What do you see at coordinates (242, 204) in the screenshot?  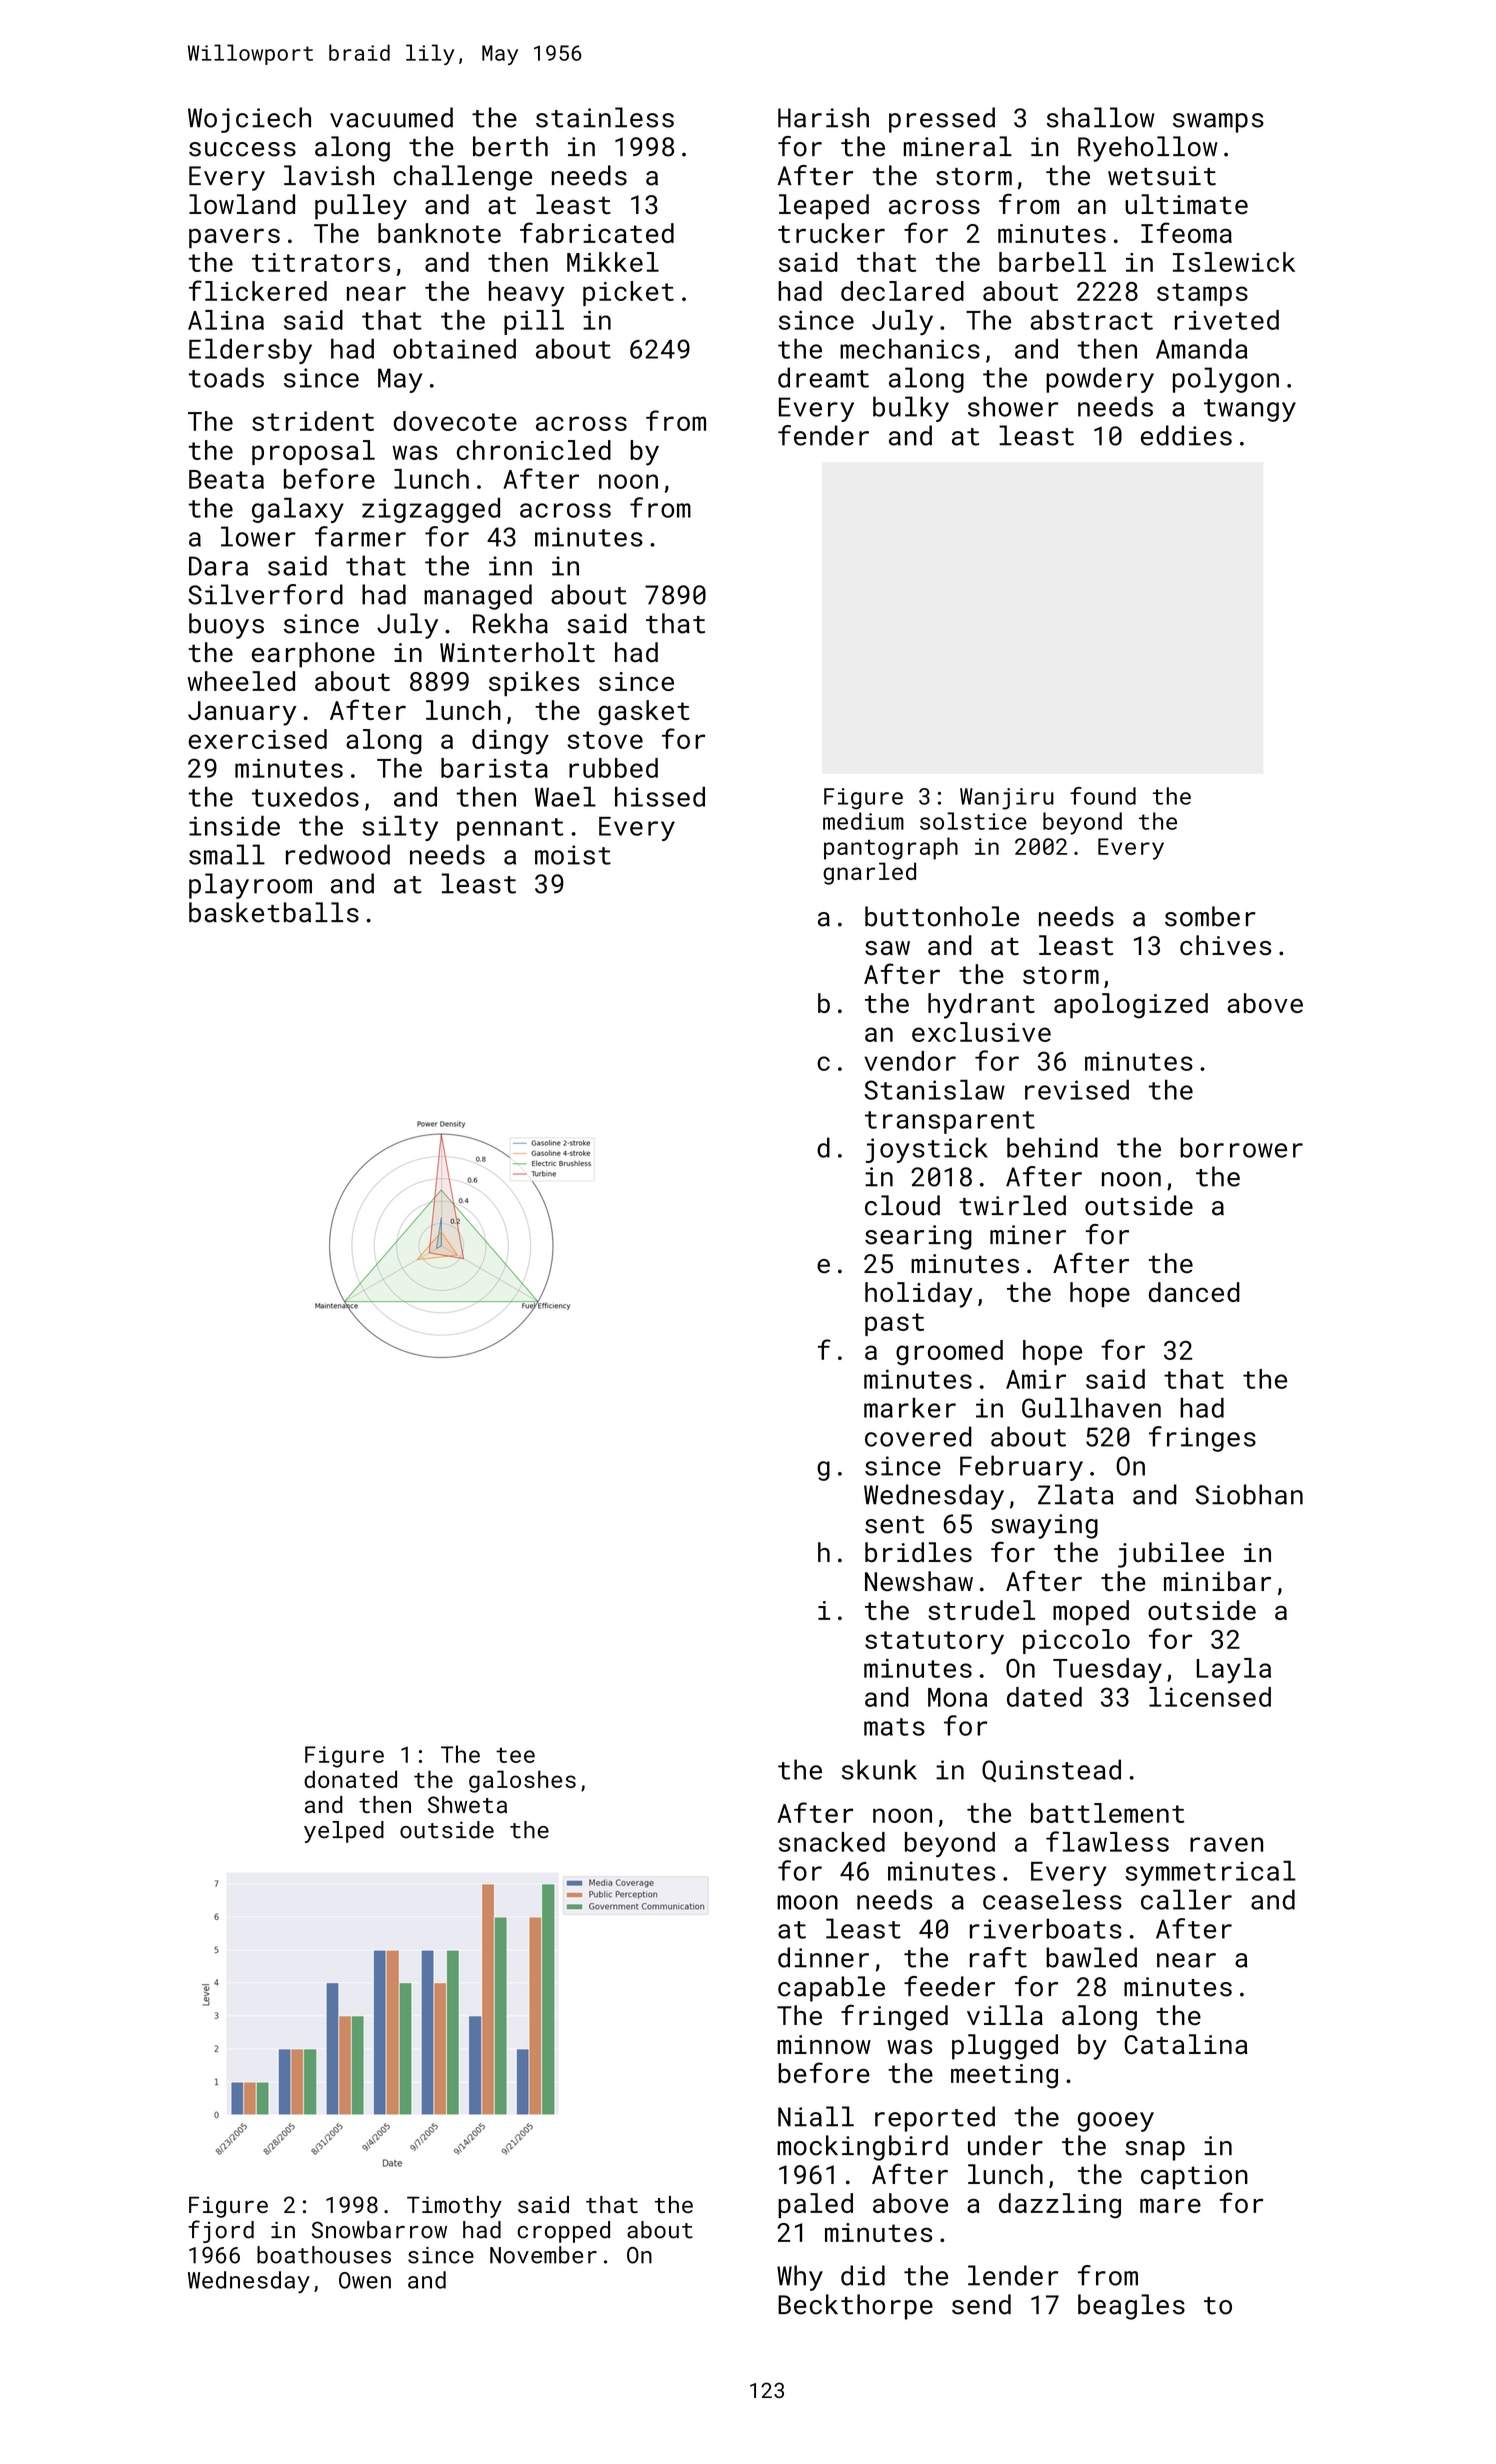 I see `lowland` at bounding box center [242, 204].
